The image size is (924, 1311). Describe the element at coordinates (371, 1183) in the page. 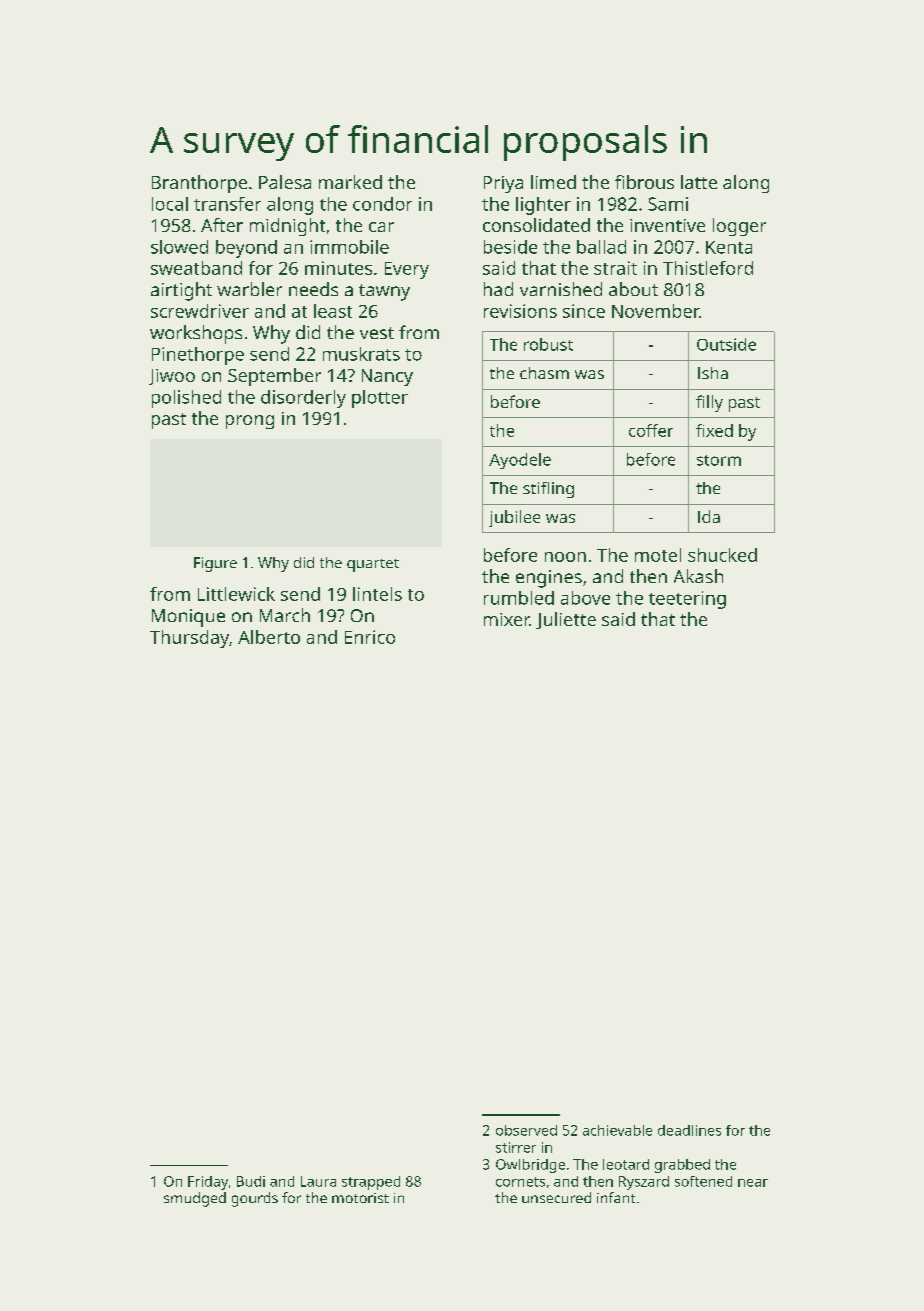

I see `strapped` at that location.
